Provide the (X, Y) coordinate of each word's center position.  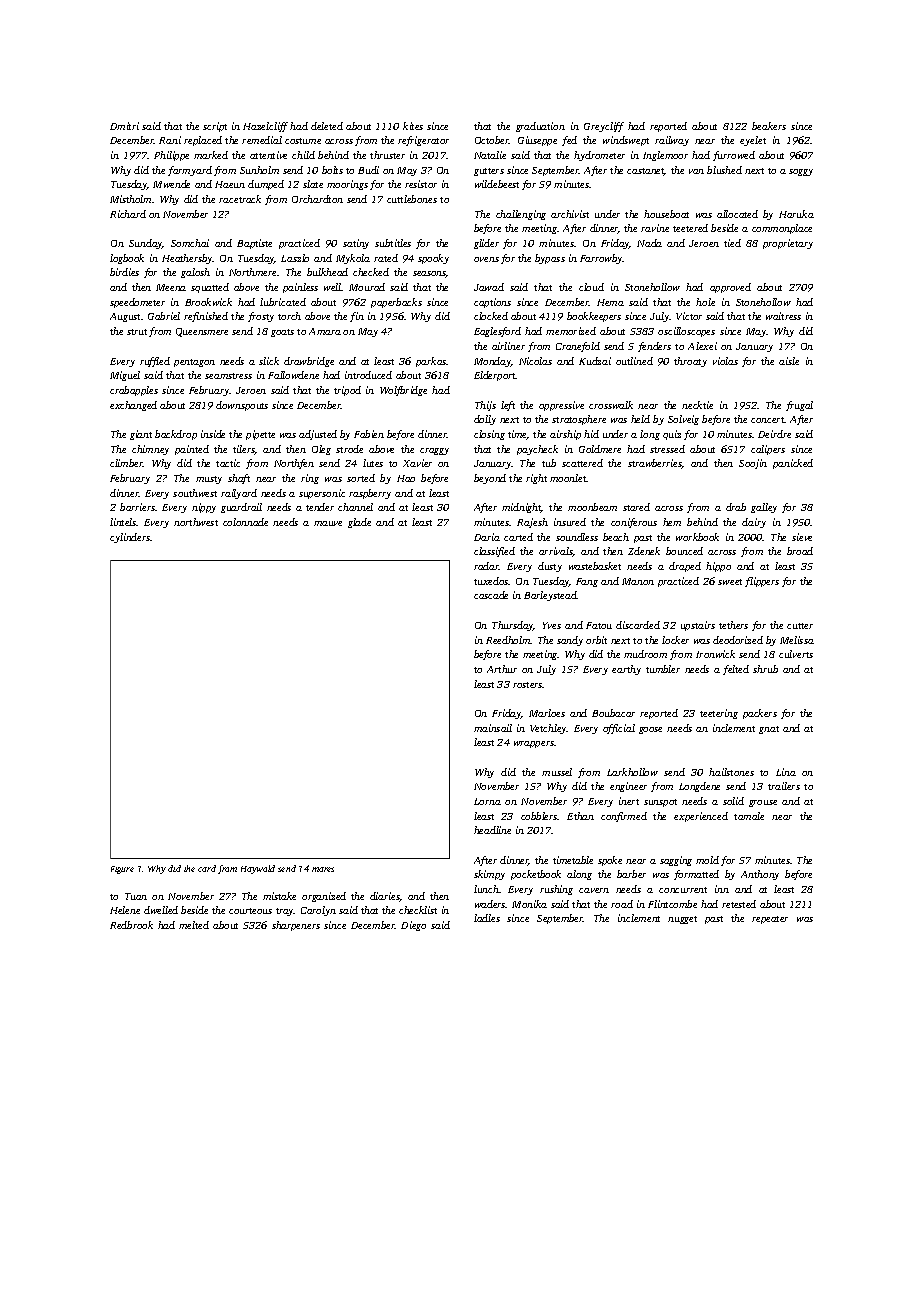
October (492, 140)
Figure (122, 870)
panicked (793, 464)
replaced (203, 141)
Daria (487, 537)
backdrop (176, 435)
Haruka (796, 214)
